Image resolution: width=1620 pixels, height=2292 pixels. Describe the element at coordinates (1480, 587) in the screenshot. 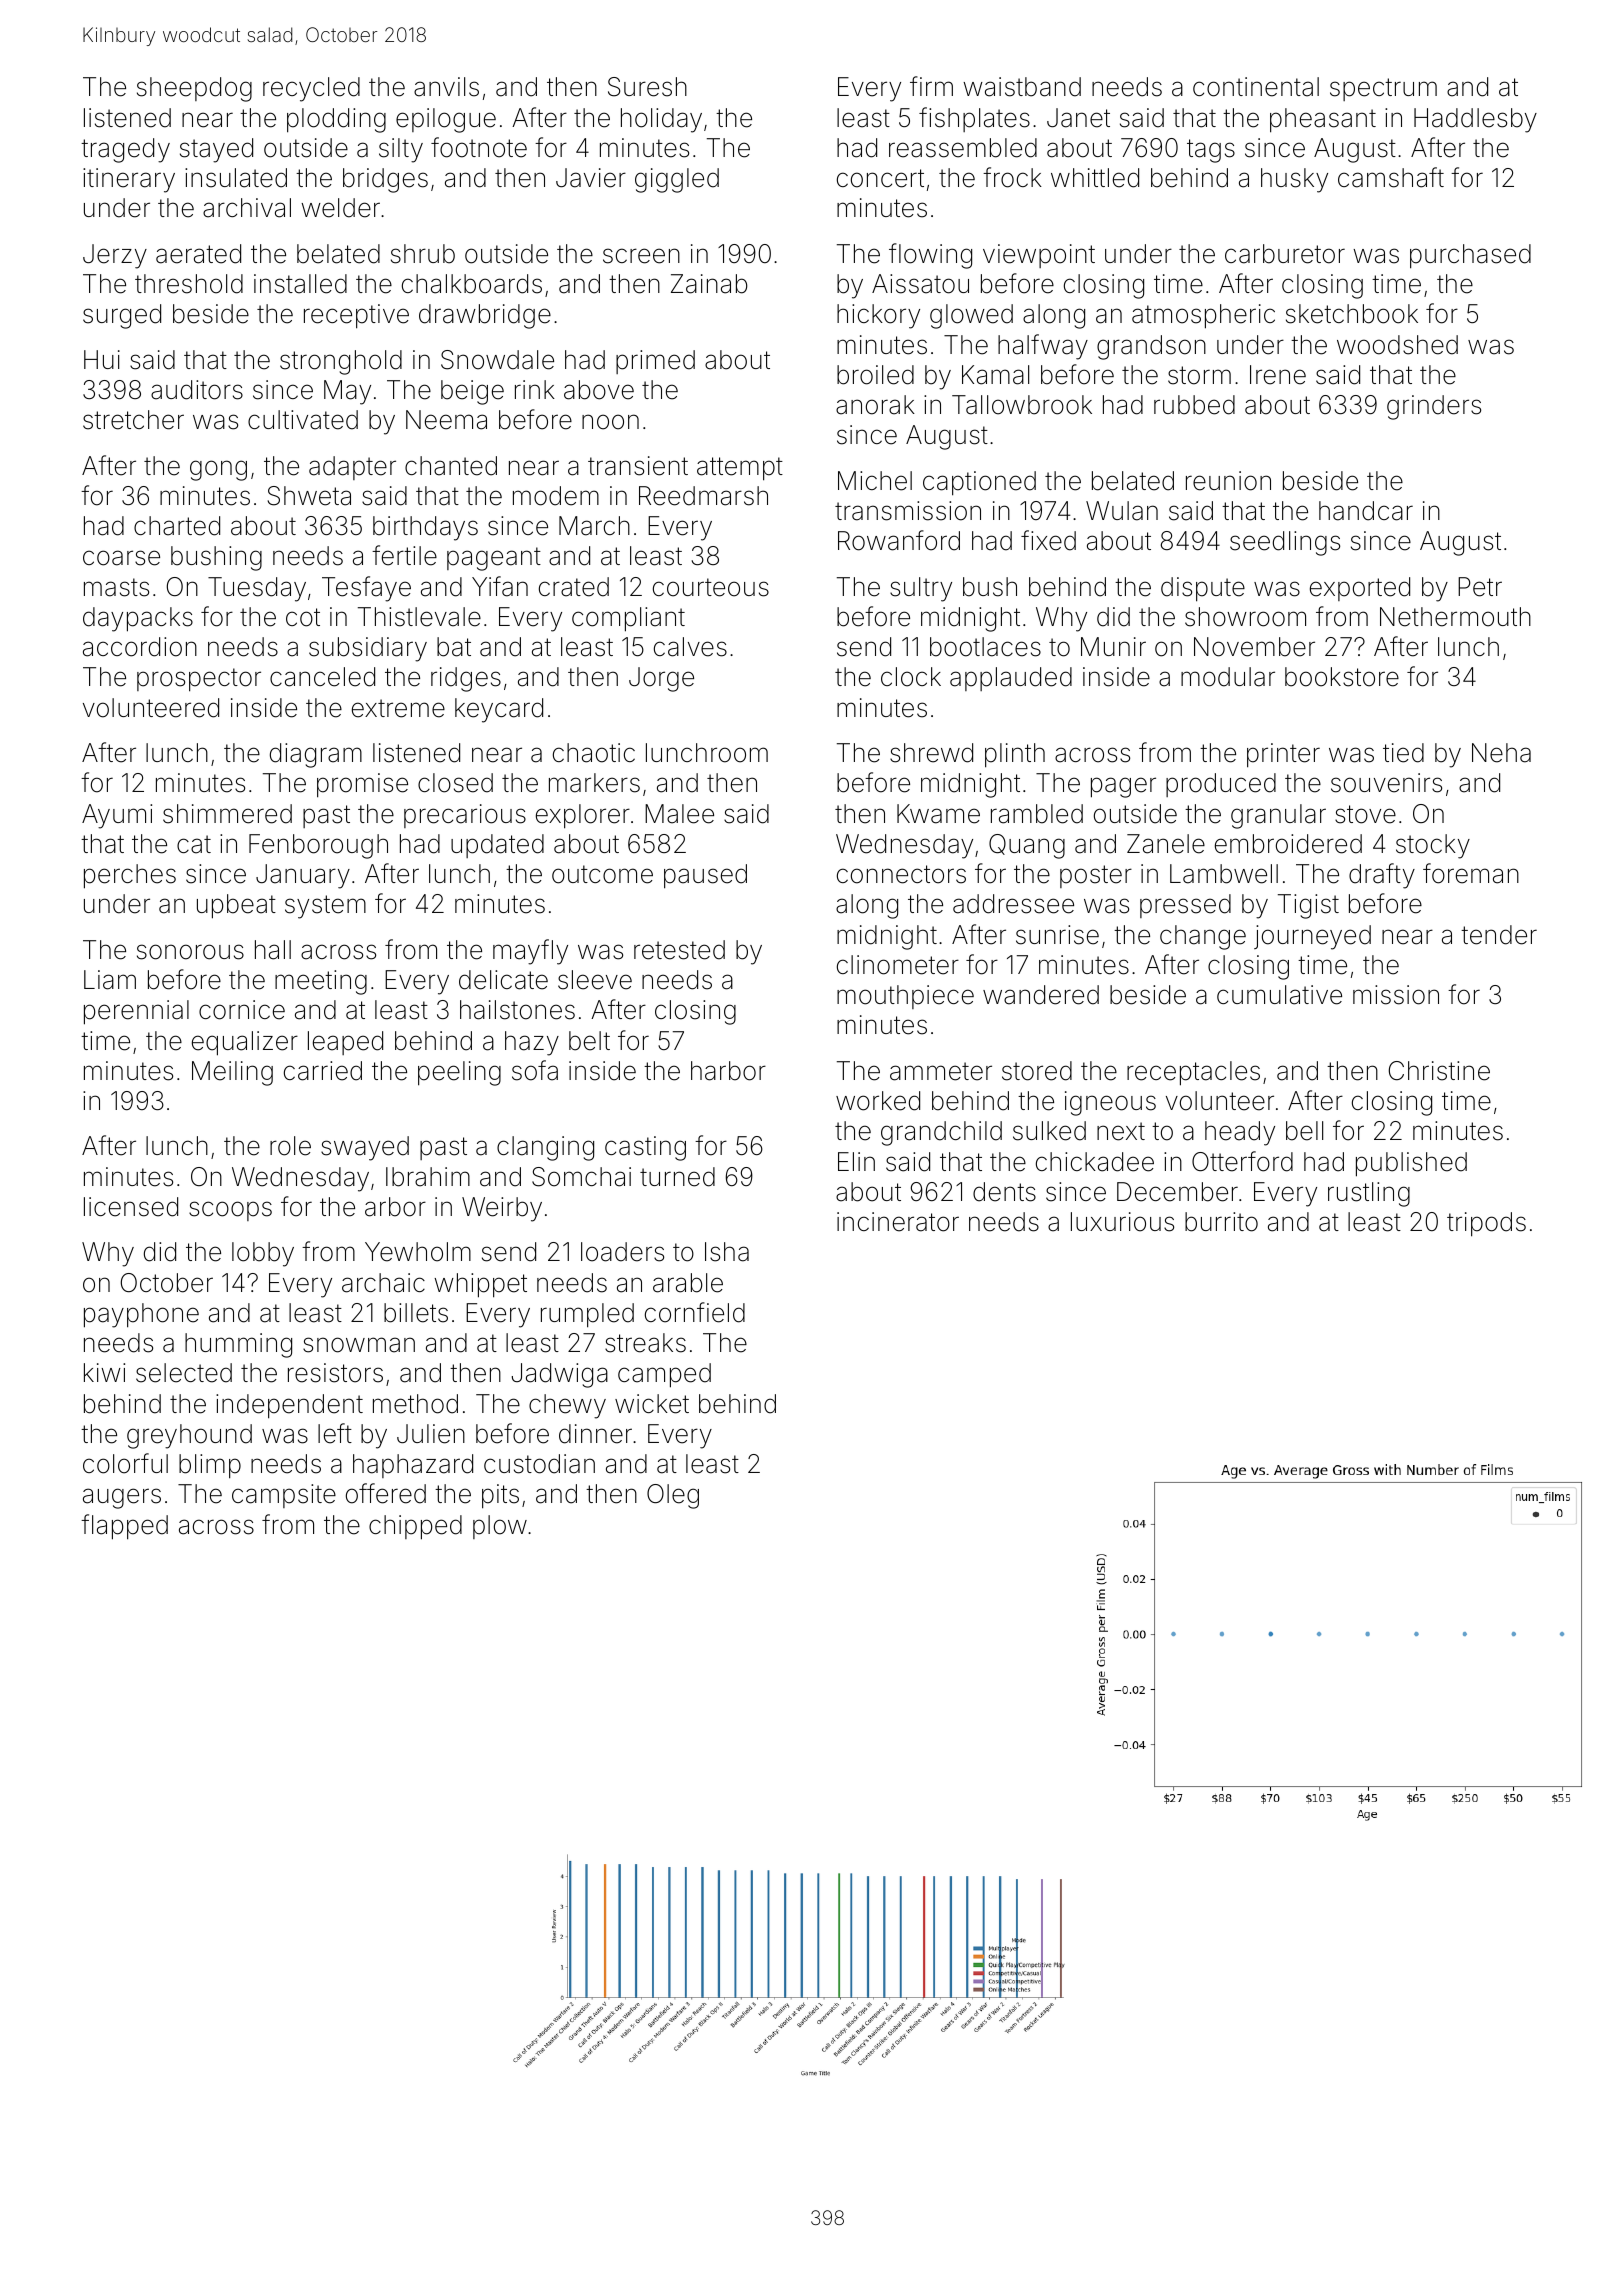

I see `Petr` at that location.
